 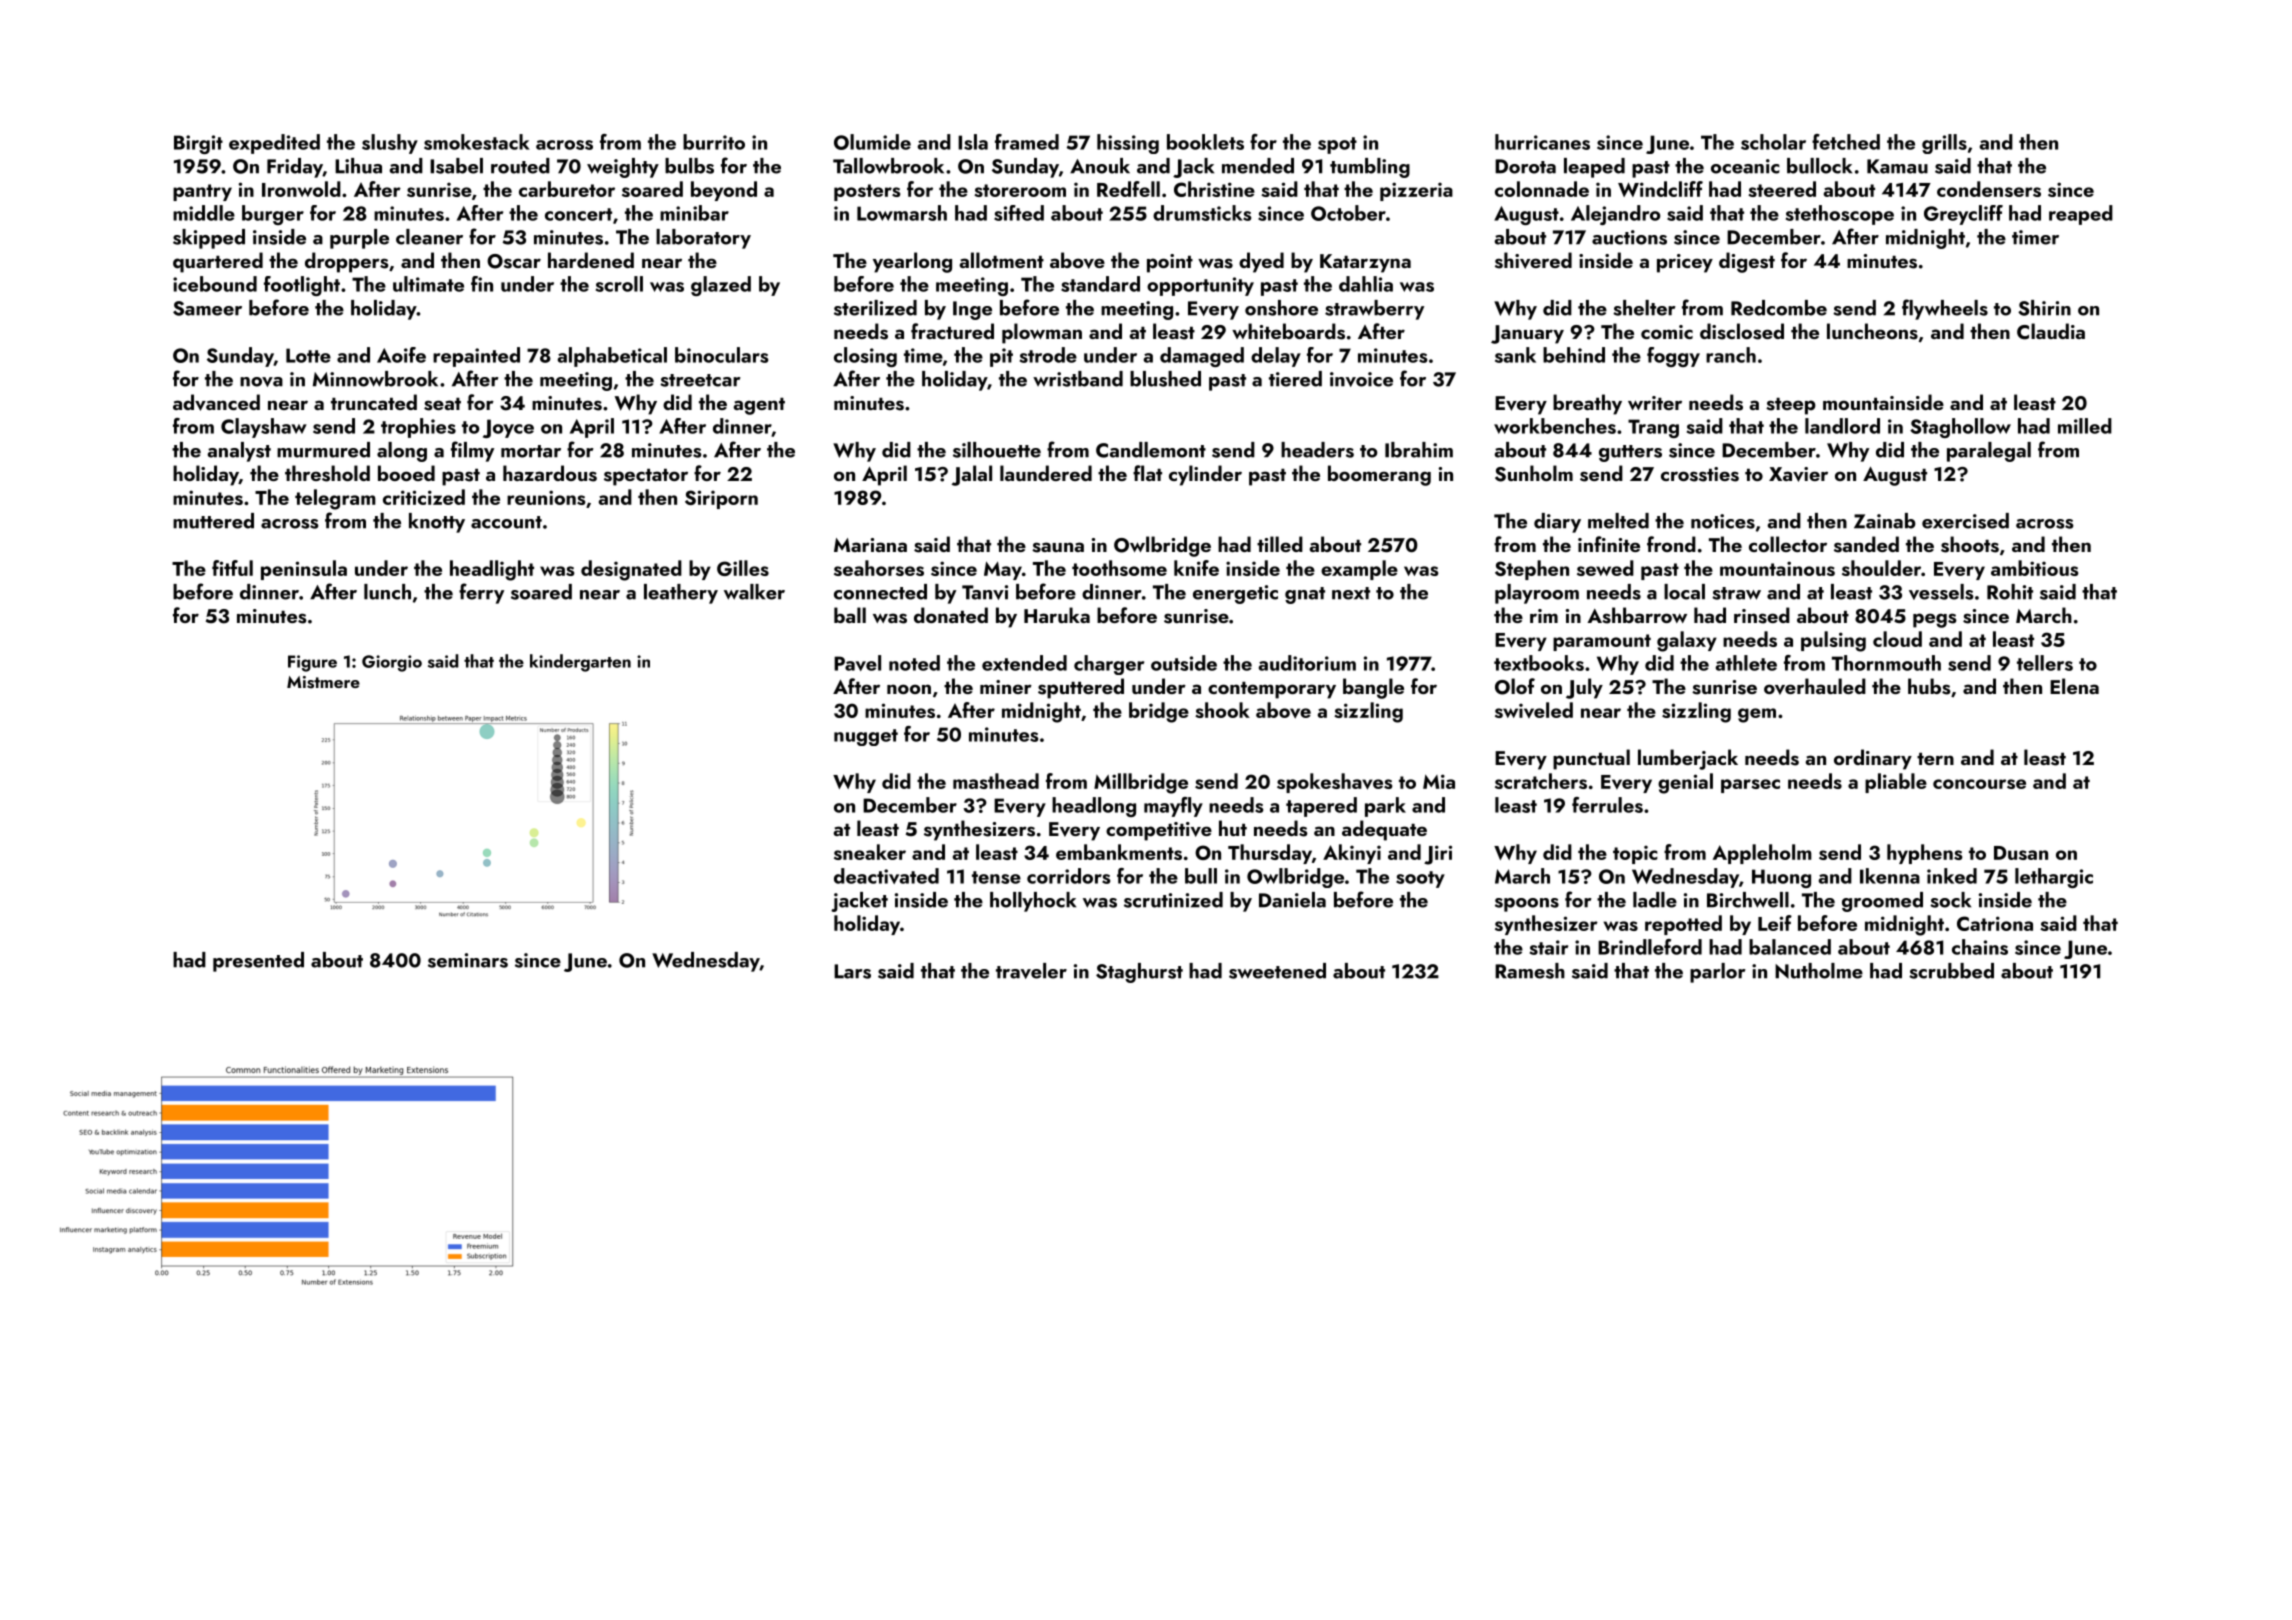 What do you see at coordinates (912, 262) in the page?
I see `yearlong` at bounding box center [912, 262].
